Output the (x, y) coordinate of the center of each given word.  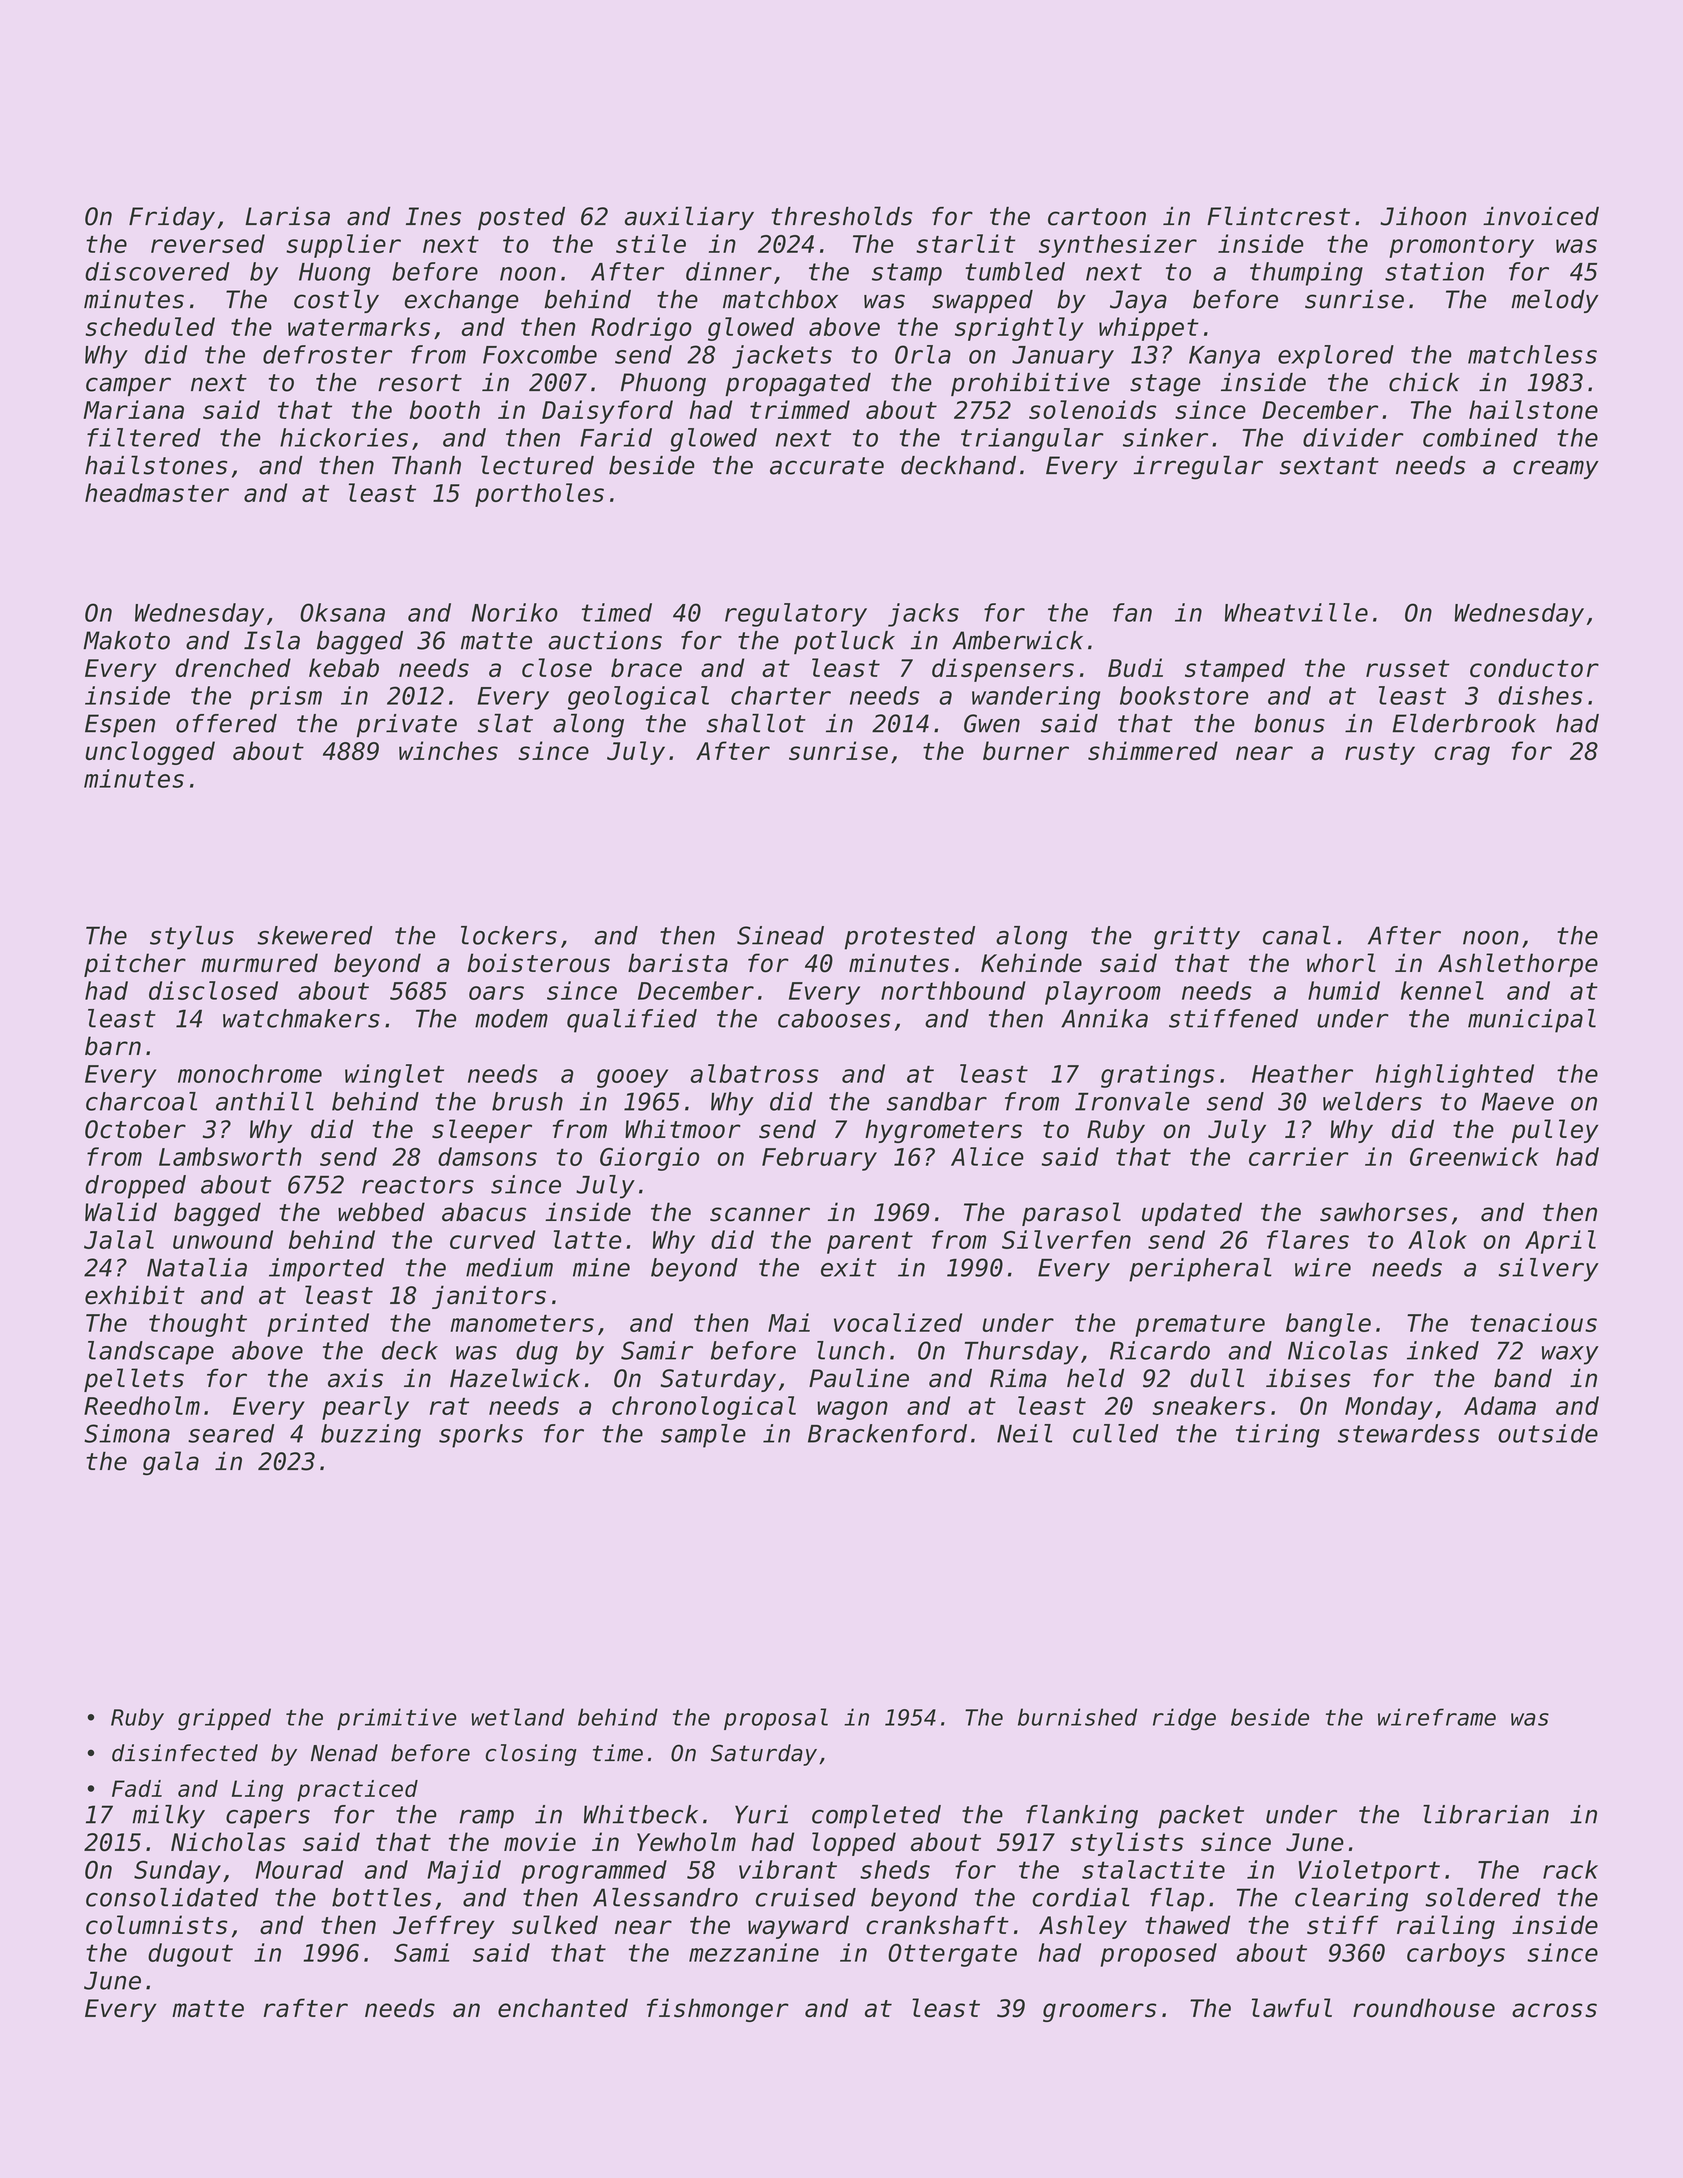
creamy (1556, 469)
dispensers (1003, 670)
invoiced (1541, 216)
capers (268, 1819)
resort (420, 383)
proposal (776, 1719)
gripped (224, 1719)
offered (226, 723)
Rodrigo (641, 329)
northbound (953, 990)
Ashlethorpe (1518, 965)
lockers (509, 935)
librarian (1486, 1814)
